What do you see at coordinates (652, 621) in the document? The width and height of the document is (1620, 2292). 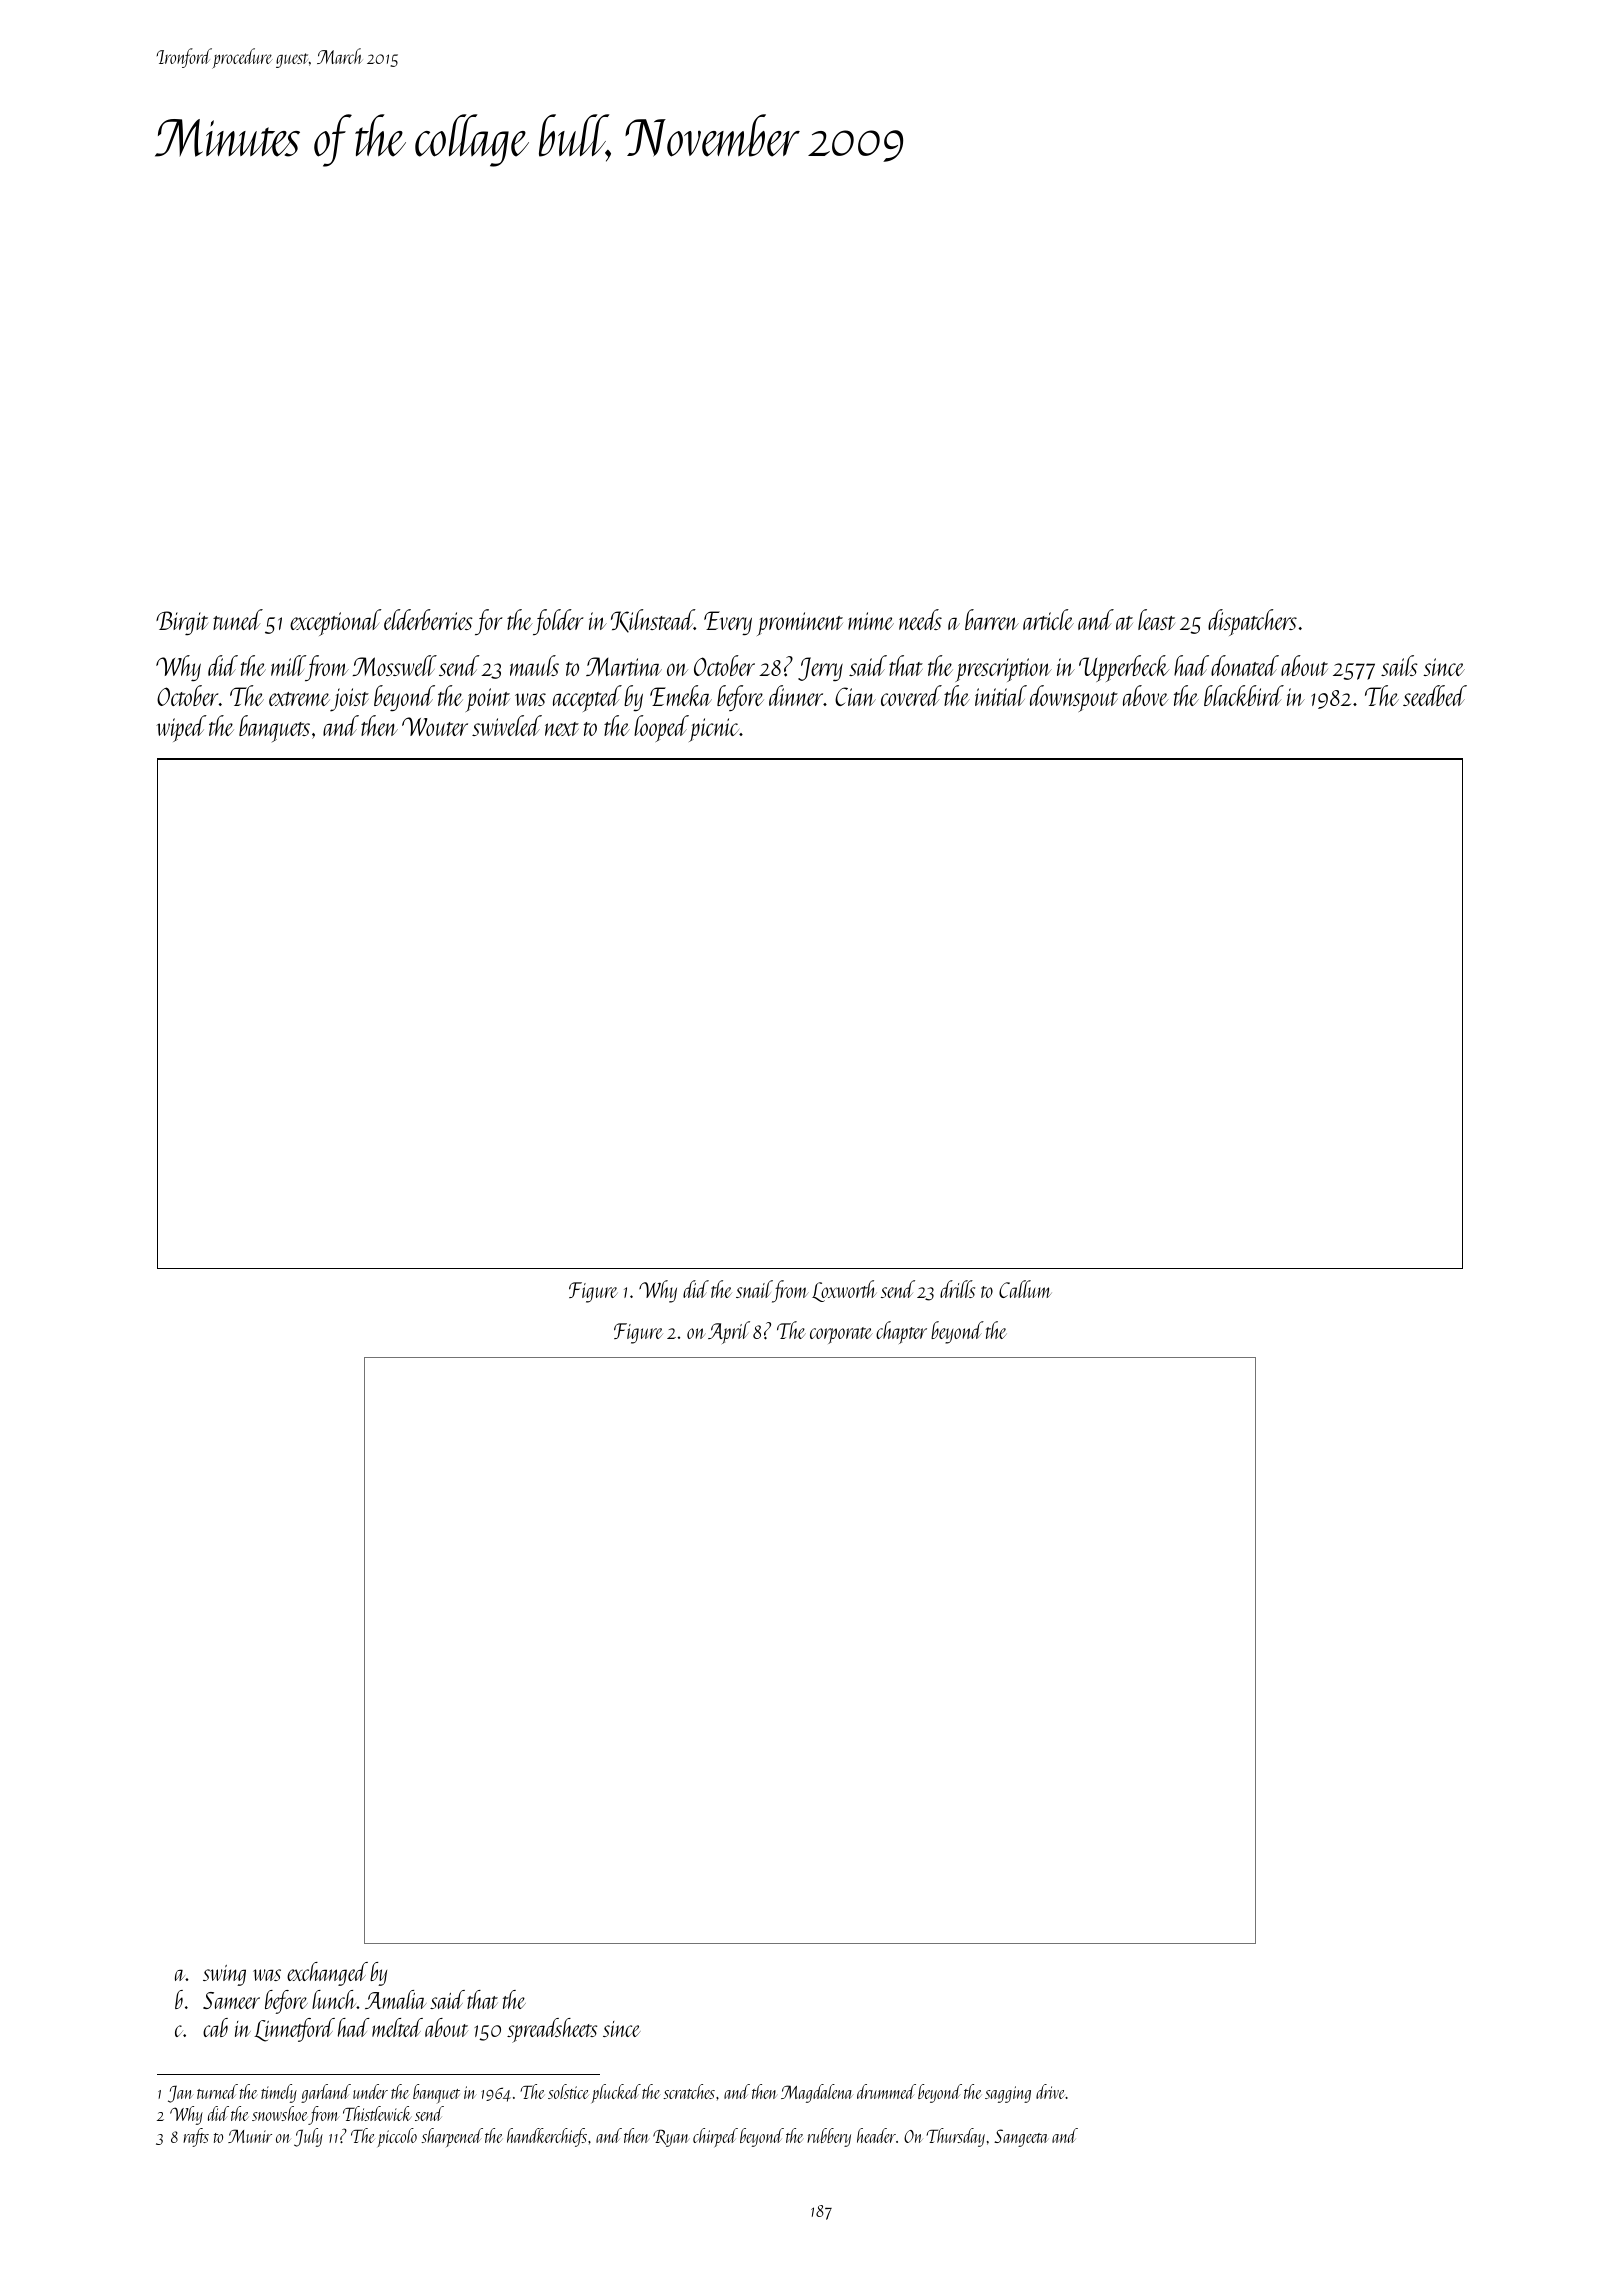 I see `Kilnstead` at bounding box center [652, 621].
